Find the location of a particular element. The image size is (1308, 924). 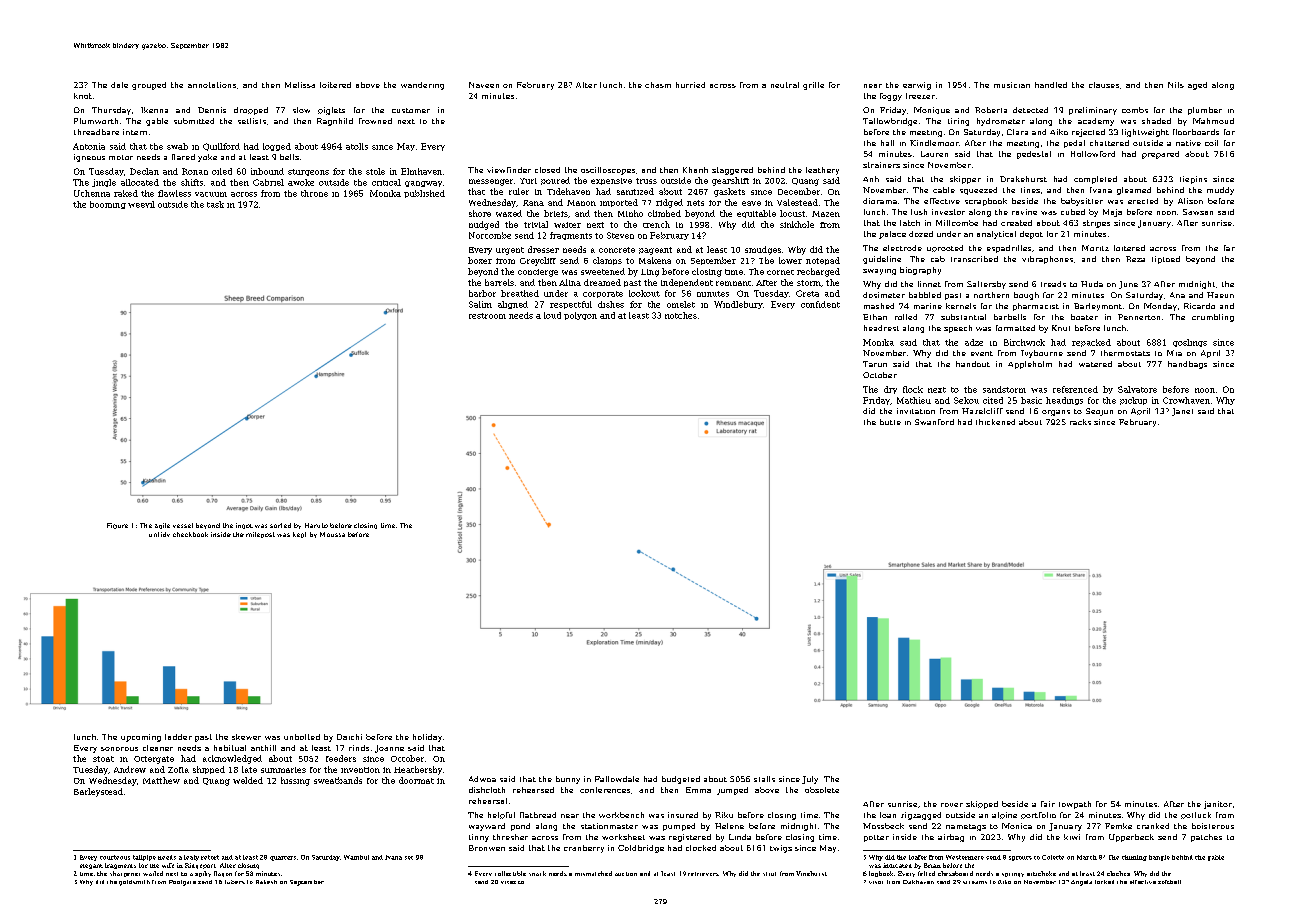

setlists is located at coordinates (252, 121).
